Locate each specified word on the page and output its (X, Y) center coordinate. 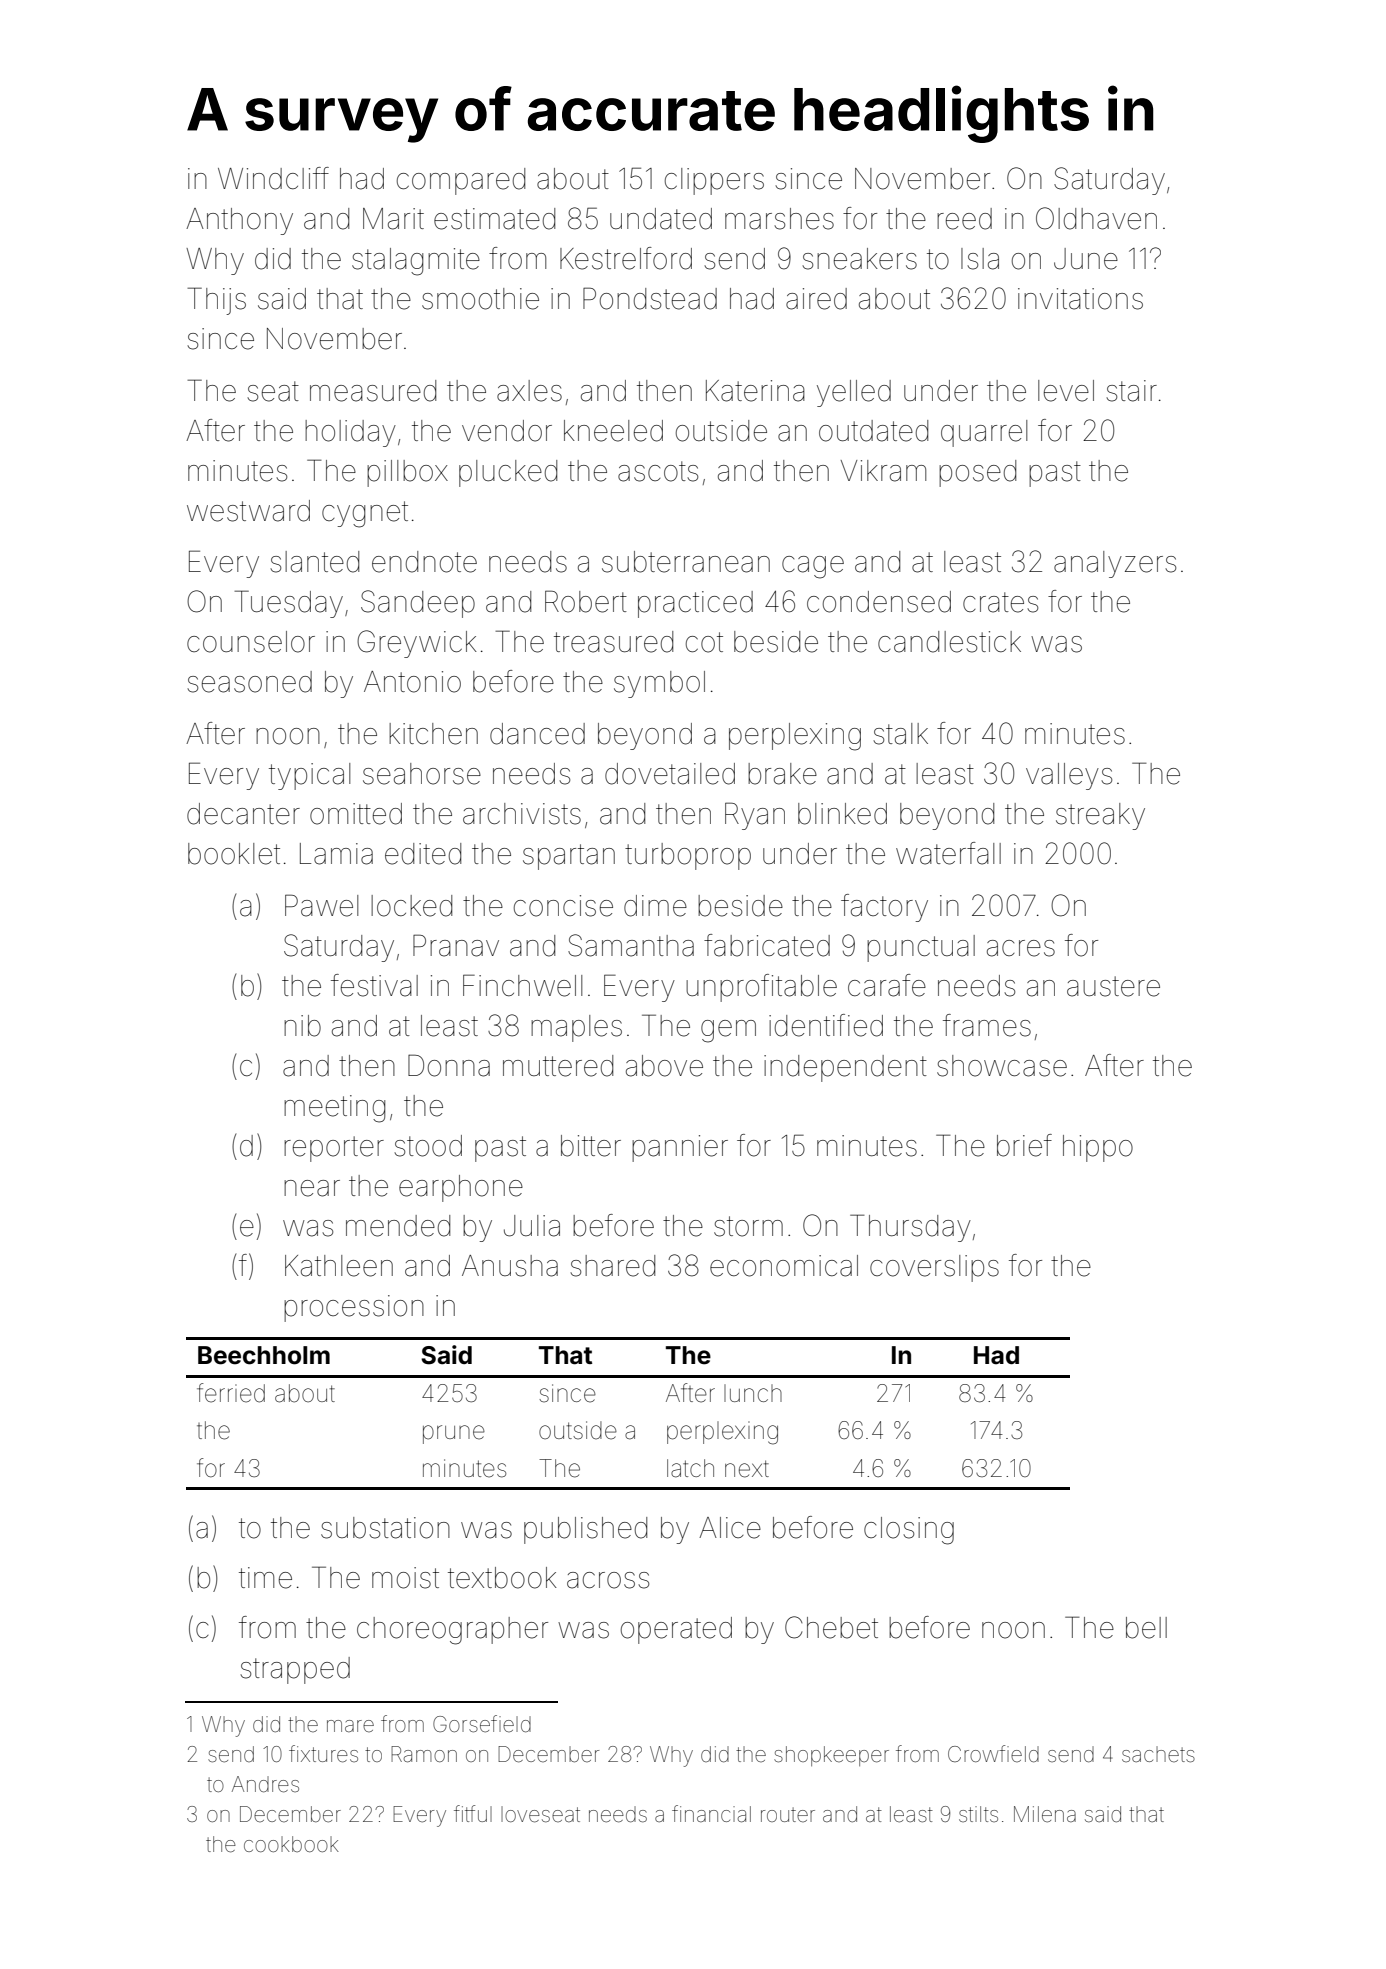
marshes (779, 219)
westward (248, 511)
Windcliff (273, 178)
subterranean (686, 562)
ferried (231, 1393)
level (1066, 391)
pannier (680, 1148)
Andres (265, 1784)
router (788, 1814)
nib (302, 1026)
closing (909, 1531)
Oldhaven (1096, 218)
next (747, 1469)
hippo (1098, 1148)
